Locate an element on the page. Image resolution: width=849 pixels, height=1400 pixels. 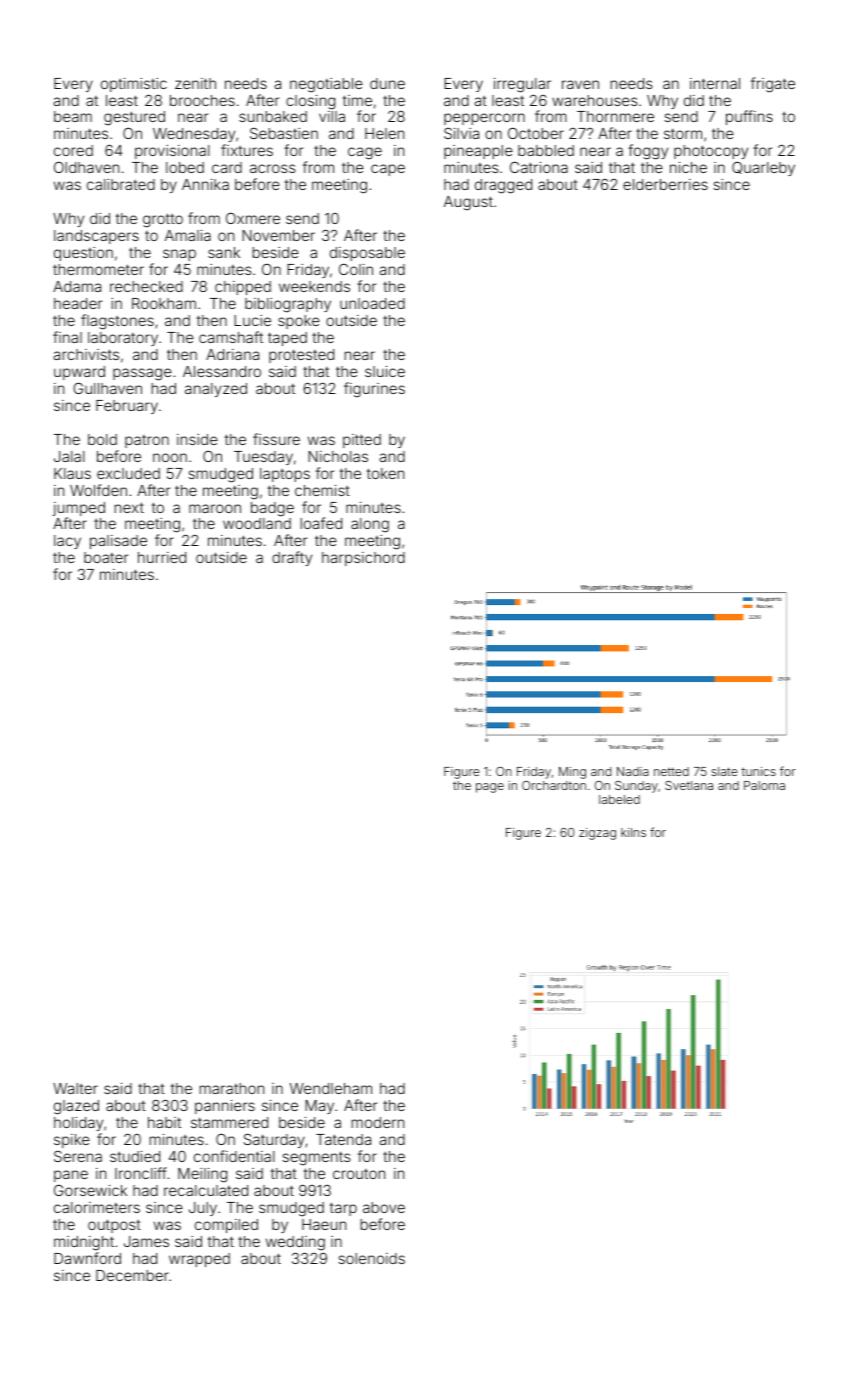
beam is located at coordinates (73, 116).
